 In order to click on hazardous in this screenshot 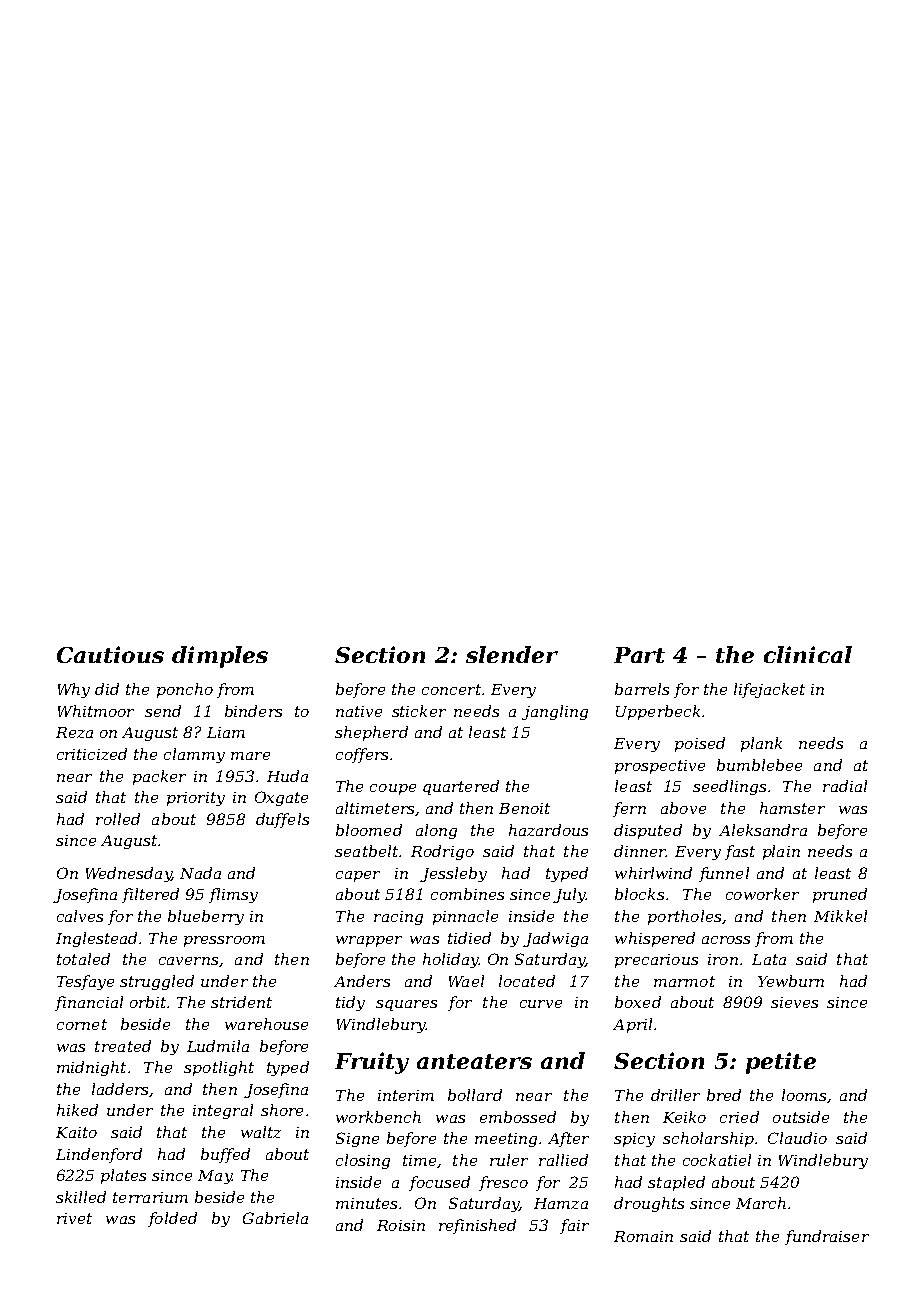, I will do `click(548, 830)`.
